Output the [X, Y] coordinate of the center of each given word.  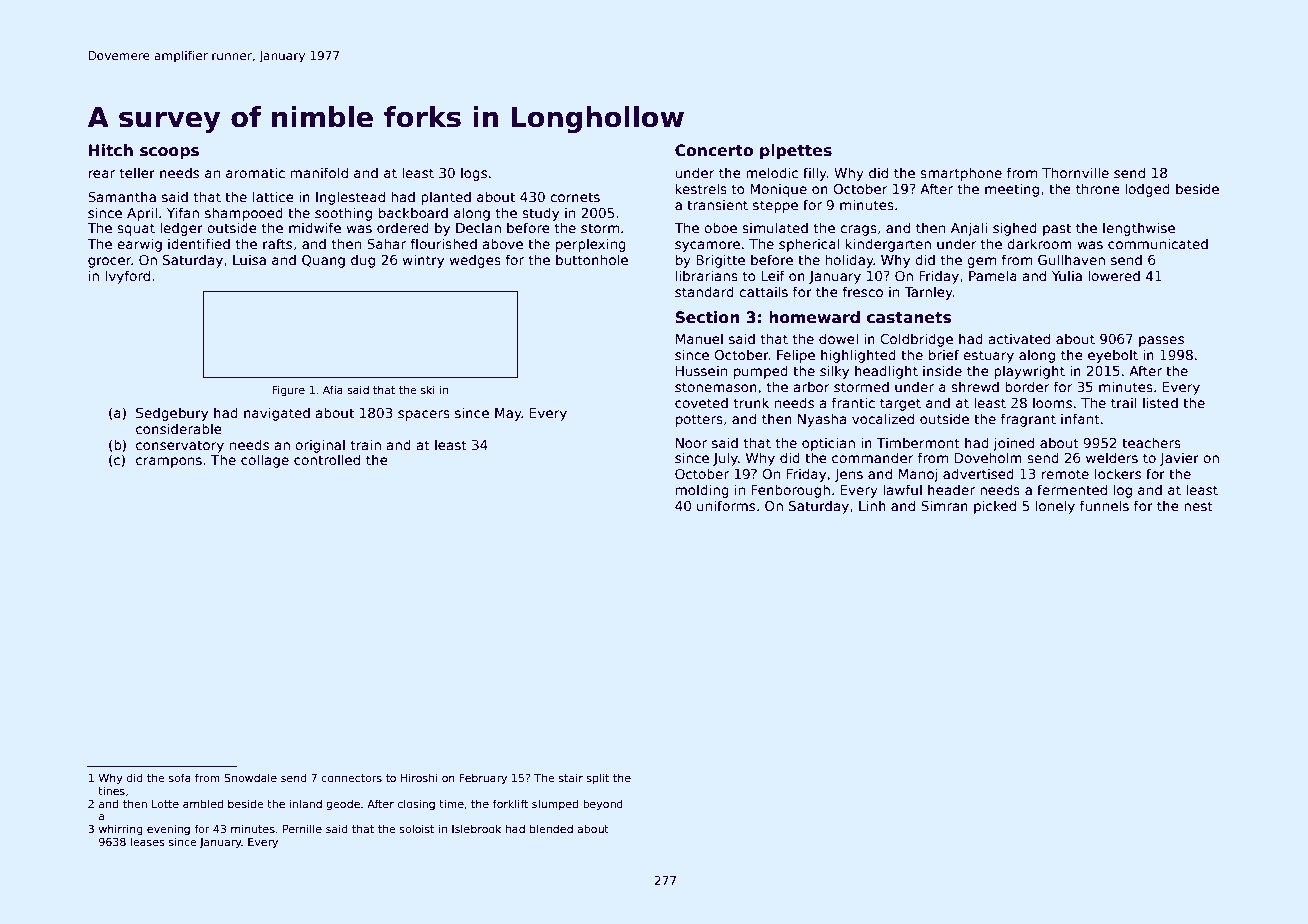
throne [1098, 188]
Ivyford [127, 277]
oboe [720, 227]
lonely [1055, 507]
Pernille [302, 828]
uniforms [726, 505]
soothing [343, 214]
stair [571, 777]
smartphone [961, 174]
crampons [169, 462]
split [598, 778]
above [502, 243]
